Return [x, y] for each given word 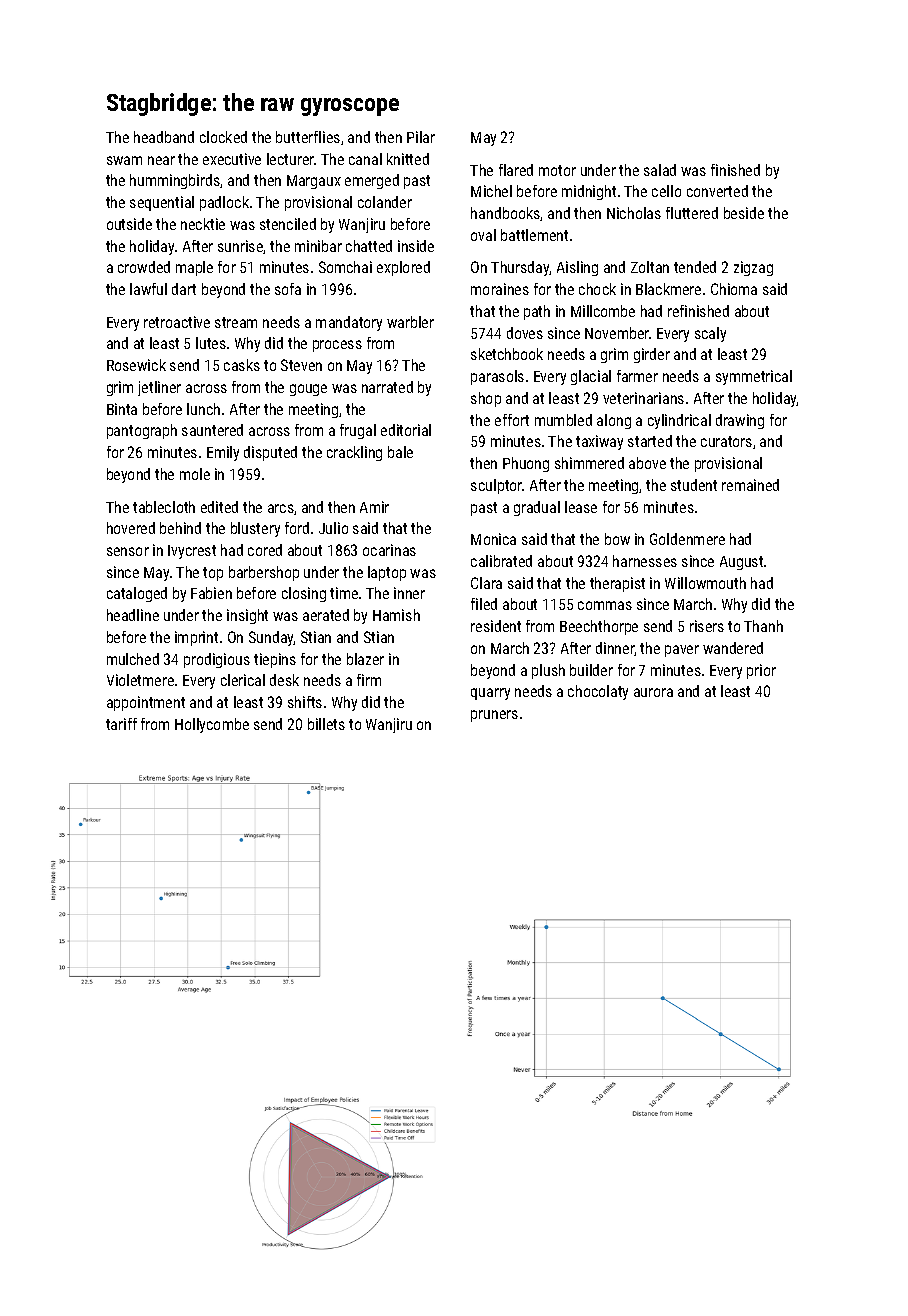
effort [512, 420]
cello [666, 191]
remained [750, 485]
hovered [131, 528]
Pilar [421, 137]
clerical [243, 680]
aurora [653, 692]
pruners [494, 716]
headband [164, 137]
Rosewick [136, 365]
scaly [710, 334]
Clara [486, 583]
